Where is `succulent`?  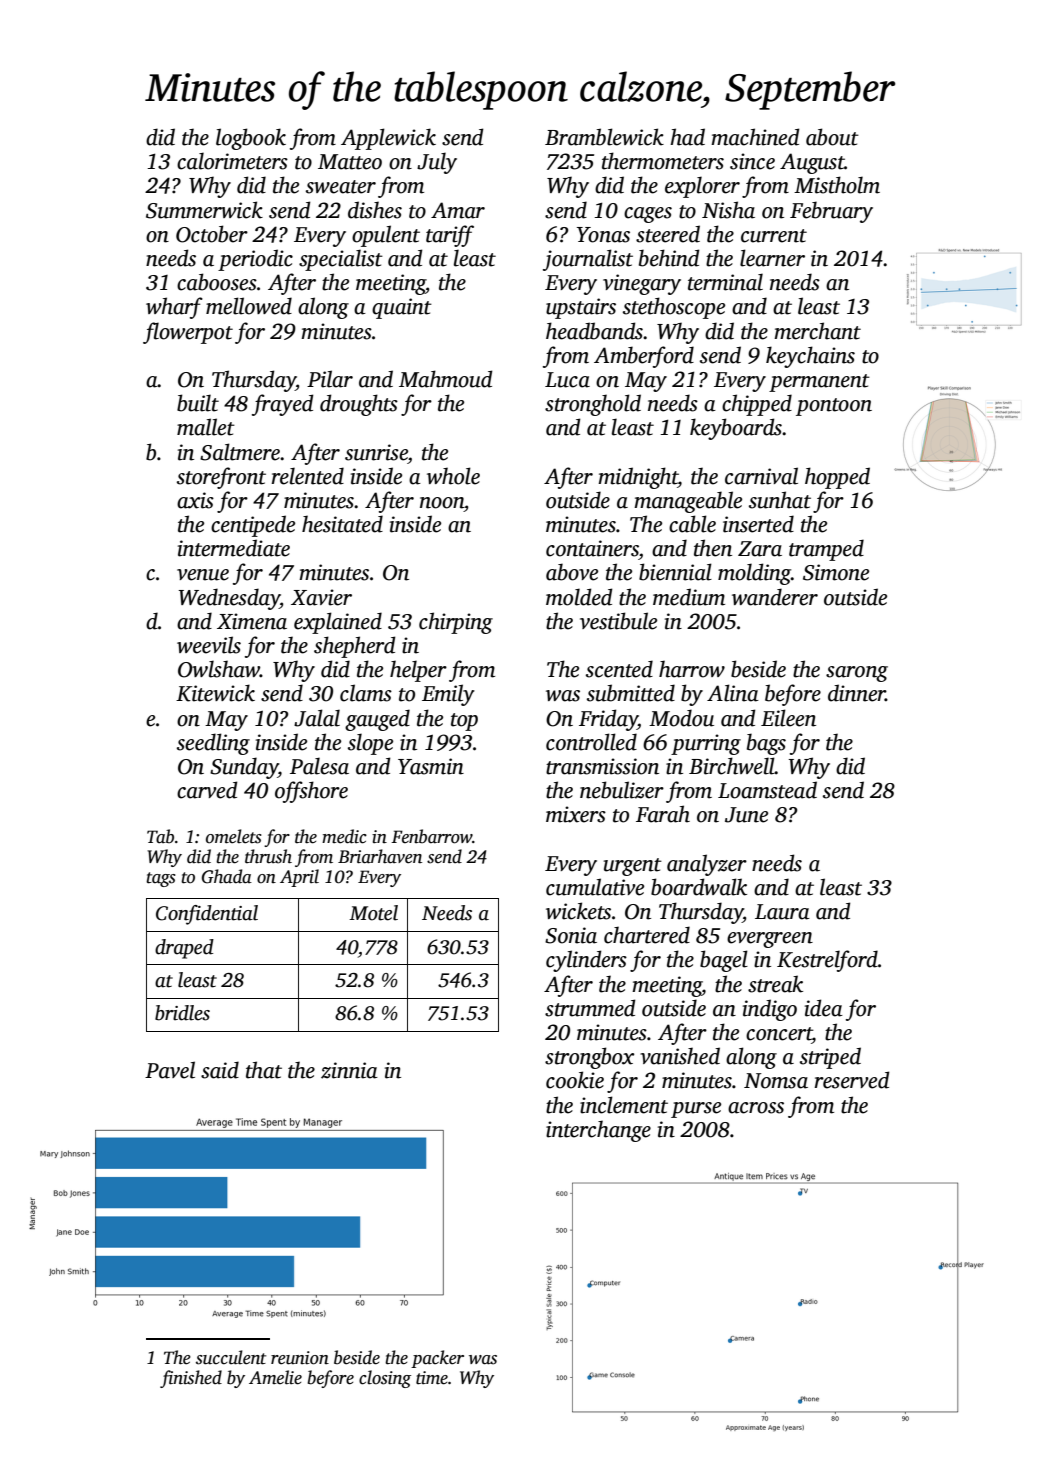 succulent is located at coordinates (231, 1357).
